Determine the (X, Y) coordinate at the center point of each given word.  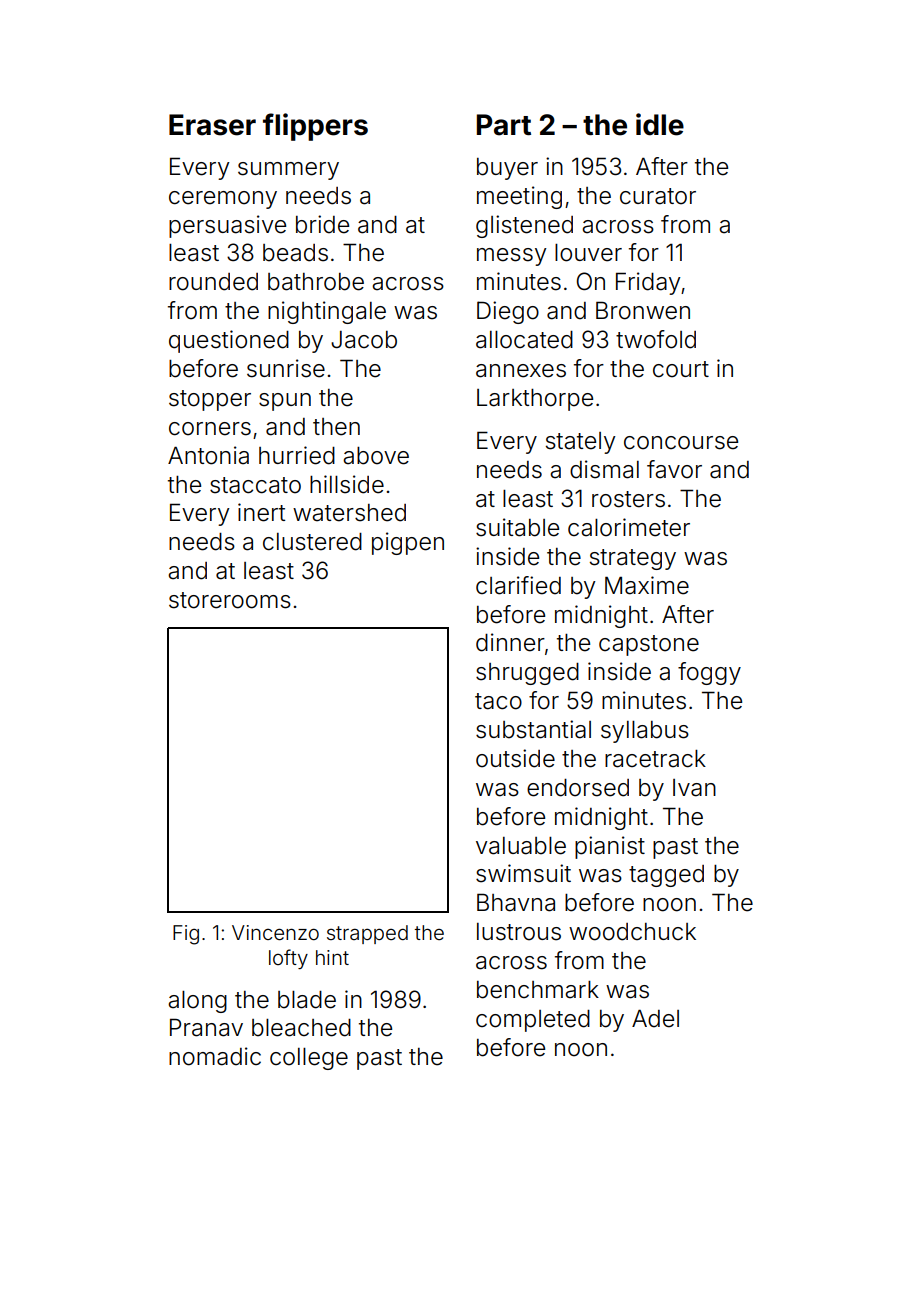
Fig (186, 935)
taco (498, 701)
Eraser (212, 125)
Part (504, 125)
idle (660, 124)
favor (674, 469)
